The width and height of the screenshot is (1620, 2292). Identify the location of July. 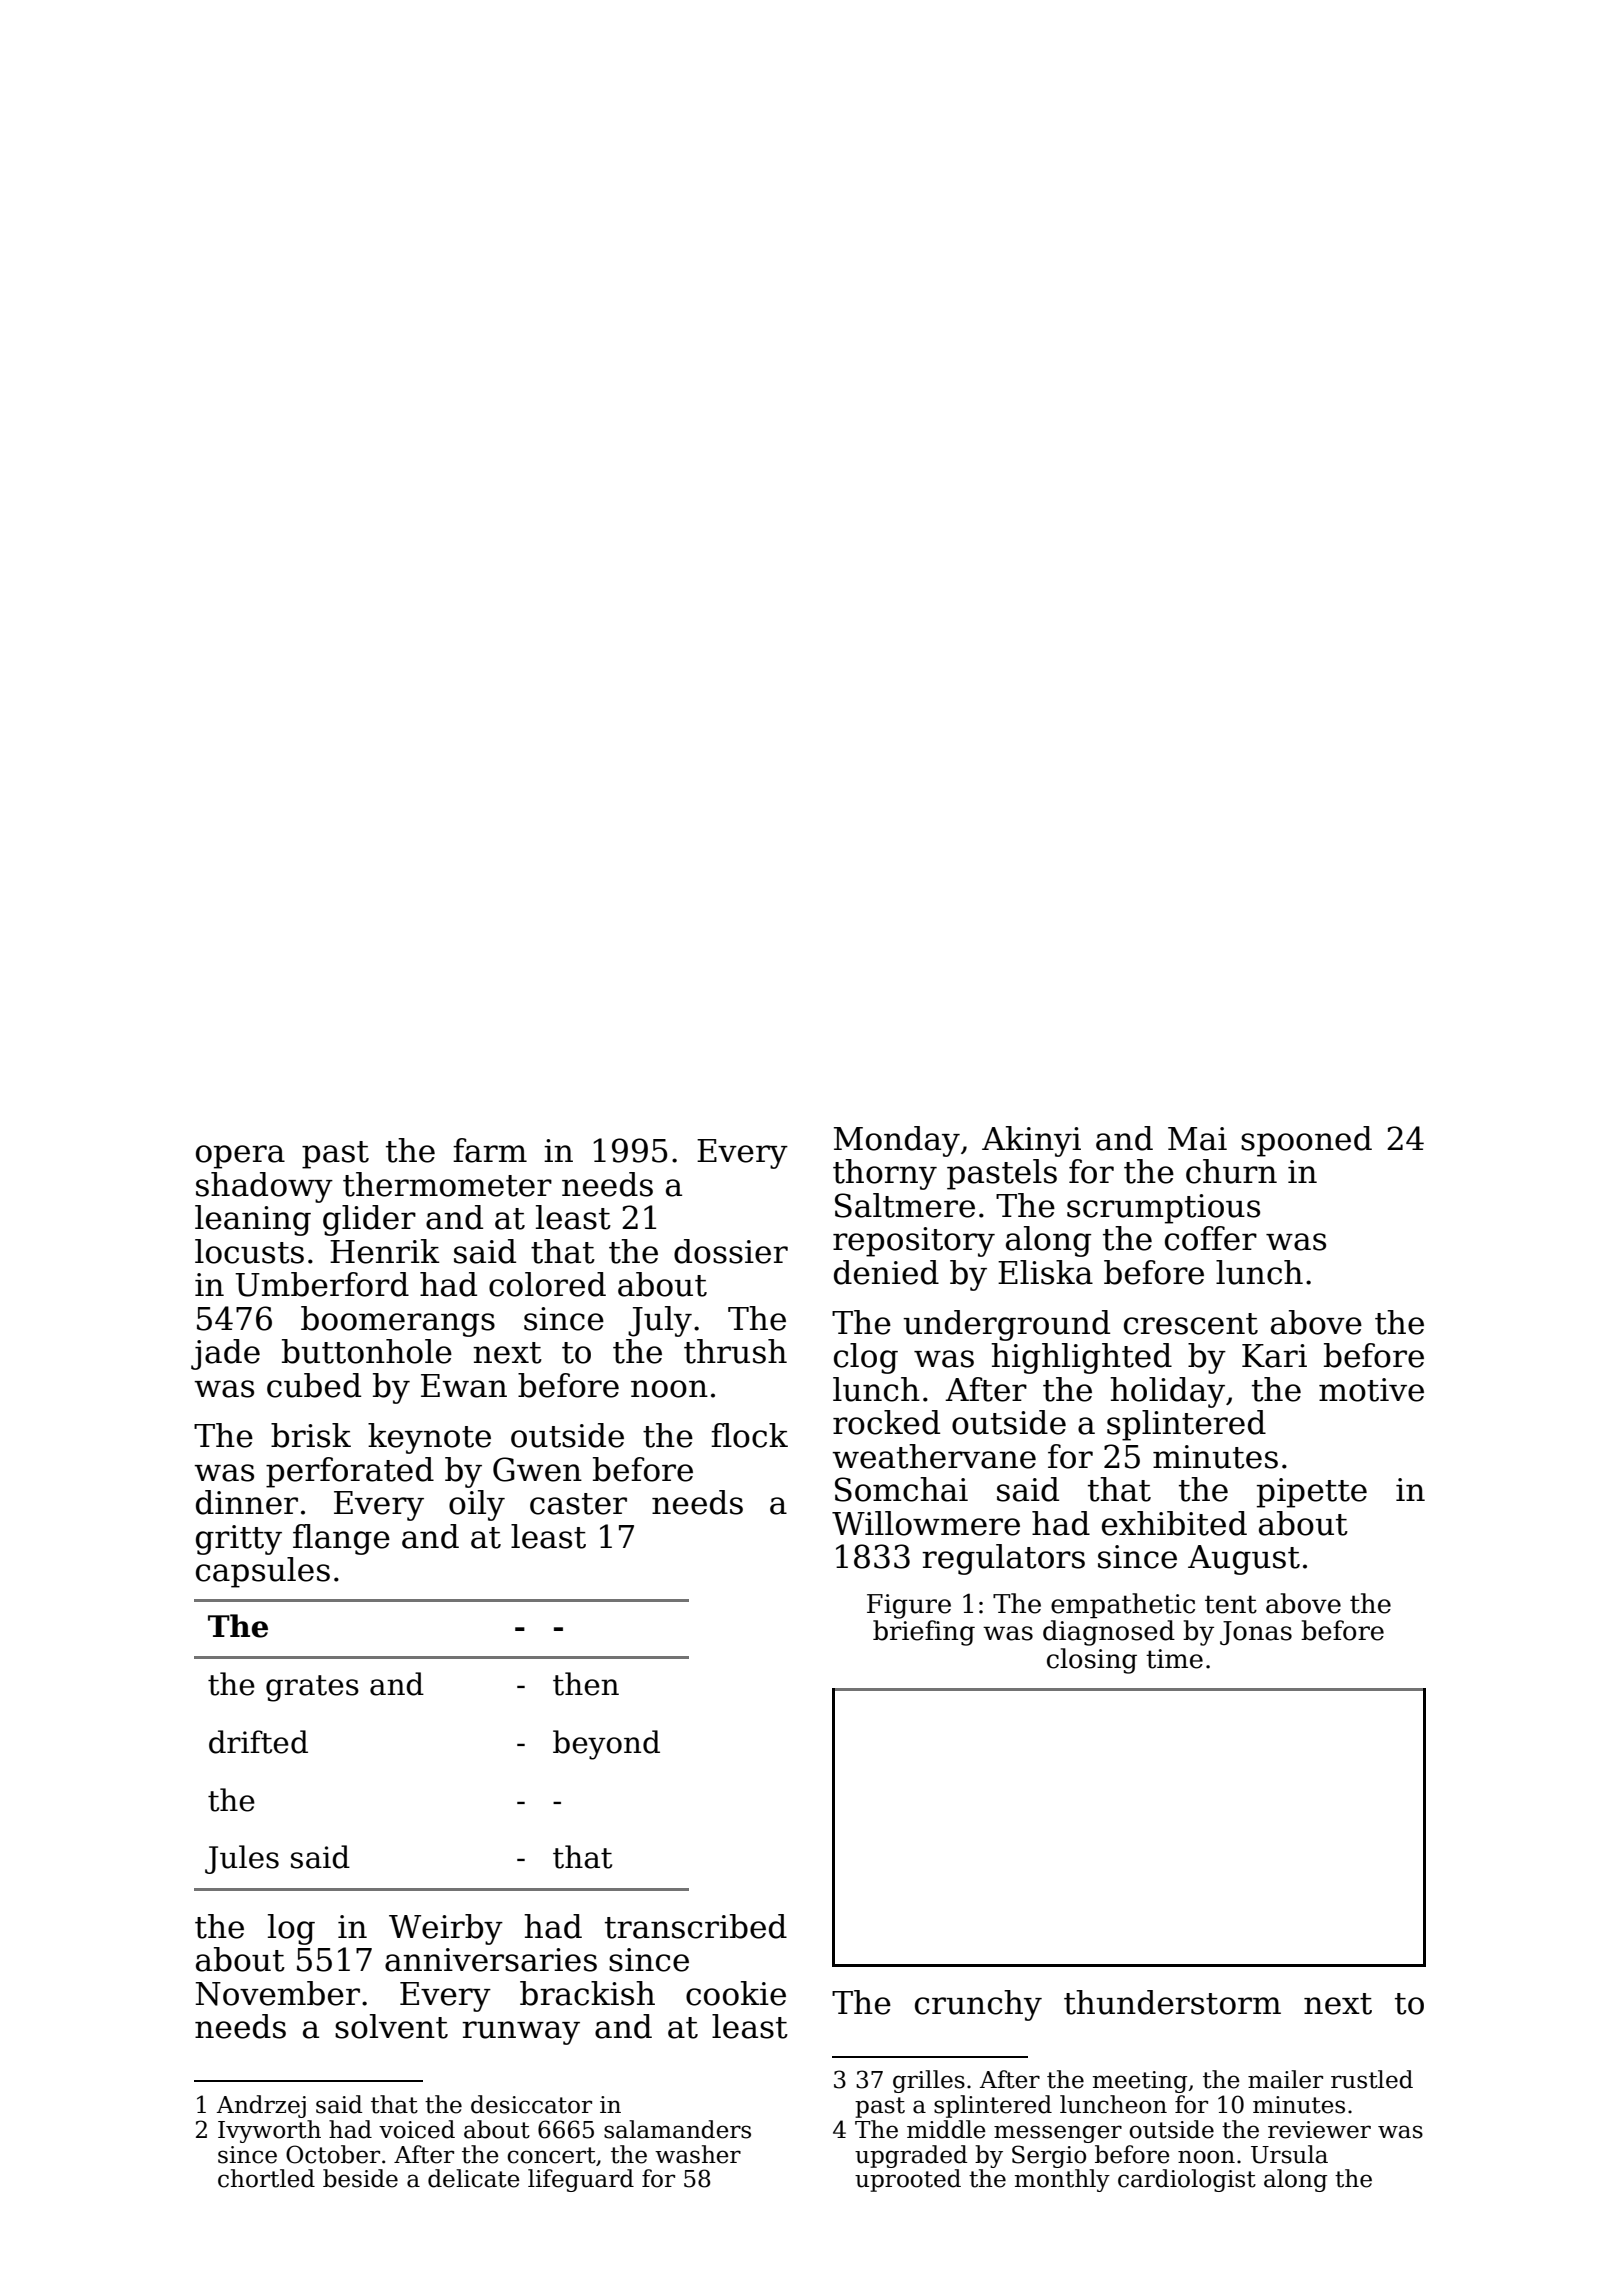
(660, 1321).
